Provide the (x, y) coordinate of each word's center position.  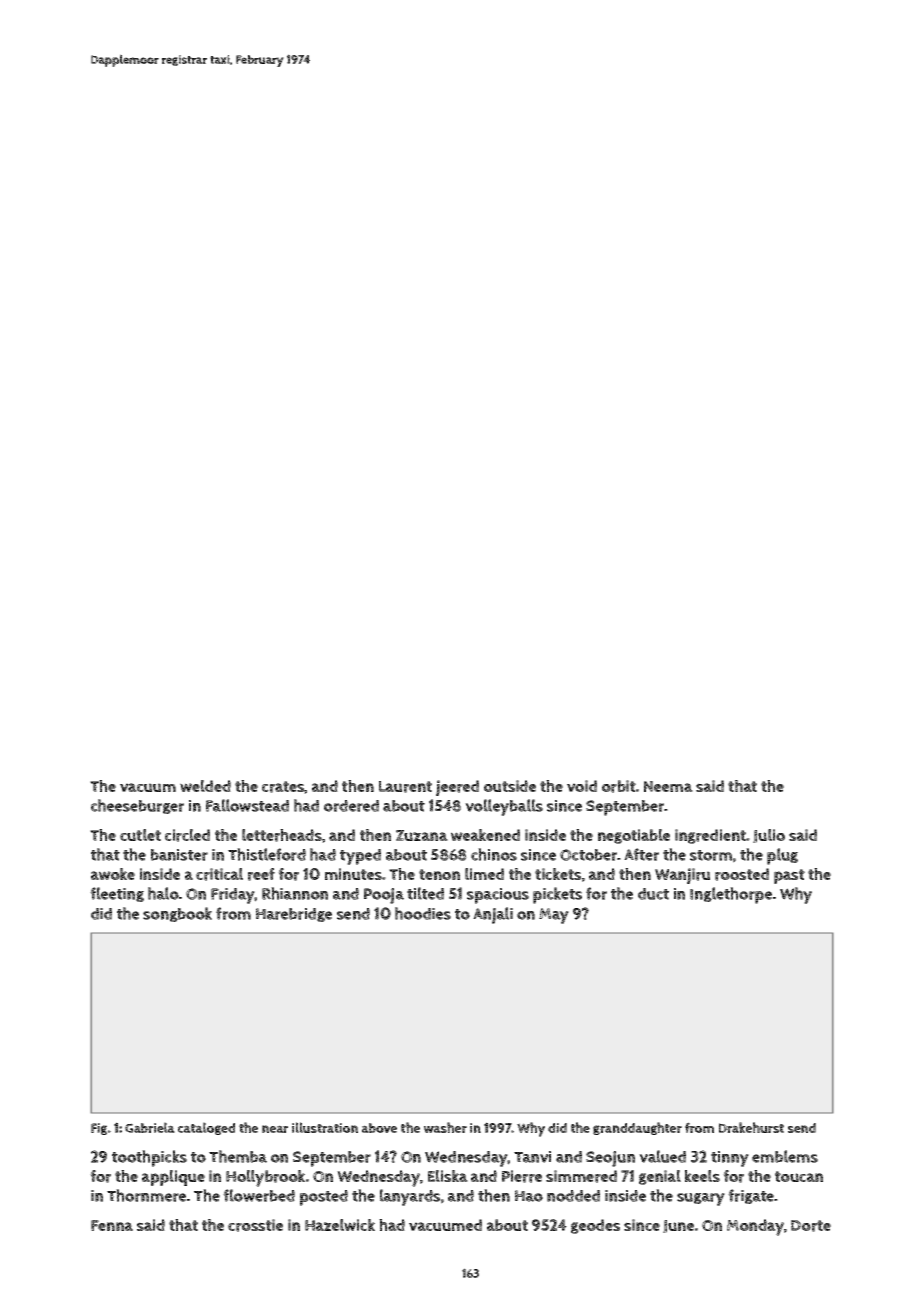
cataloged (206, 1128)
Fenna (112, 1225)
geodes (595, 1226)
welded (205, 786)
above (379, 1128)
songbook (177, 914)
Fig (99, 1129)
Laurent (405, 787)
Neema (668, 786)
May (554, 916)
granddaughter (637, 1128)
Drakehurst (751, 1127)
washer (445, 1127)
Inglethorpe (731, 895)
